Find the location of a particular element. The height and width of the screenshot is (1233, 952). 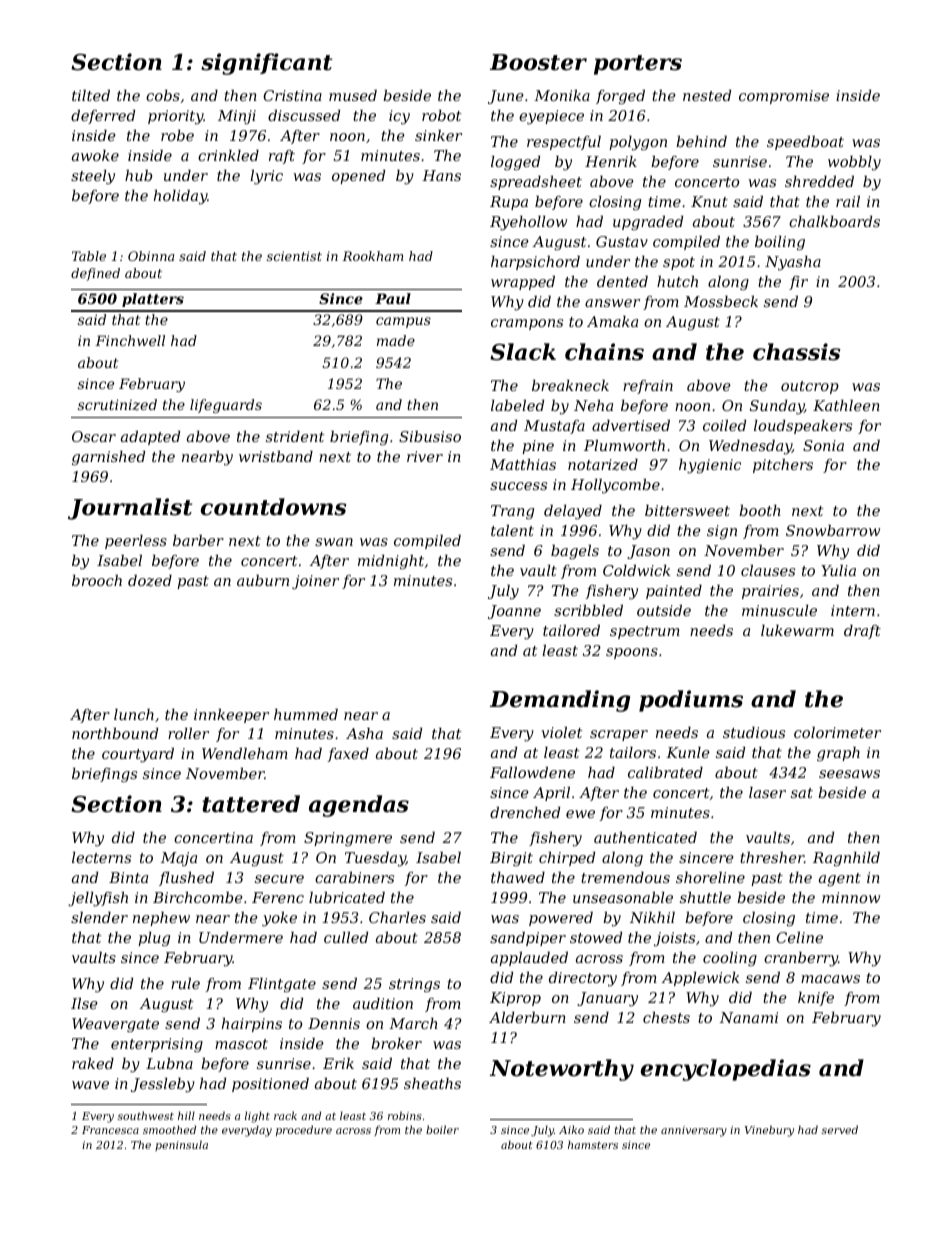

Amaka is located at coordinates (612, 321).
